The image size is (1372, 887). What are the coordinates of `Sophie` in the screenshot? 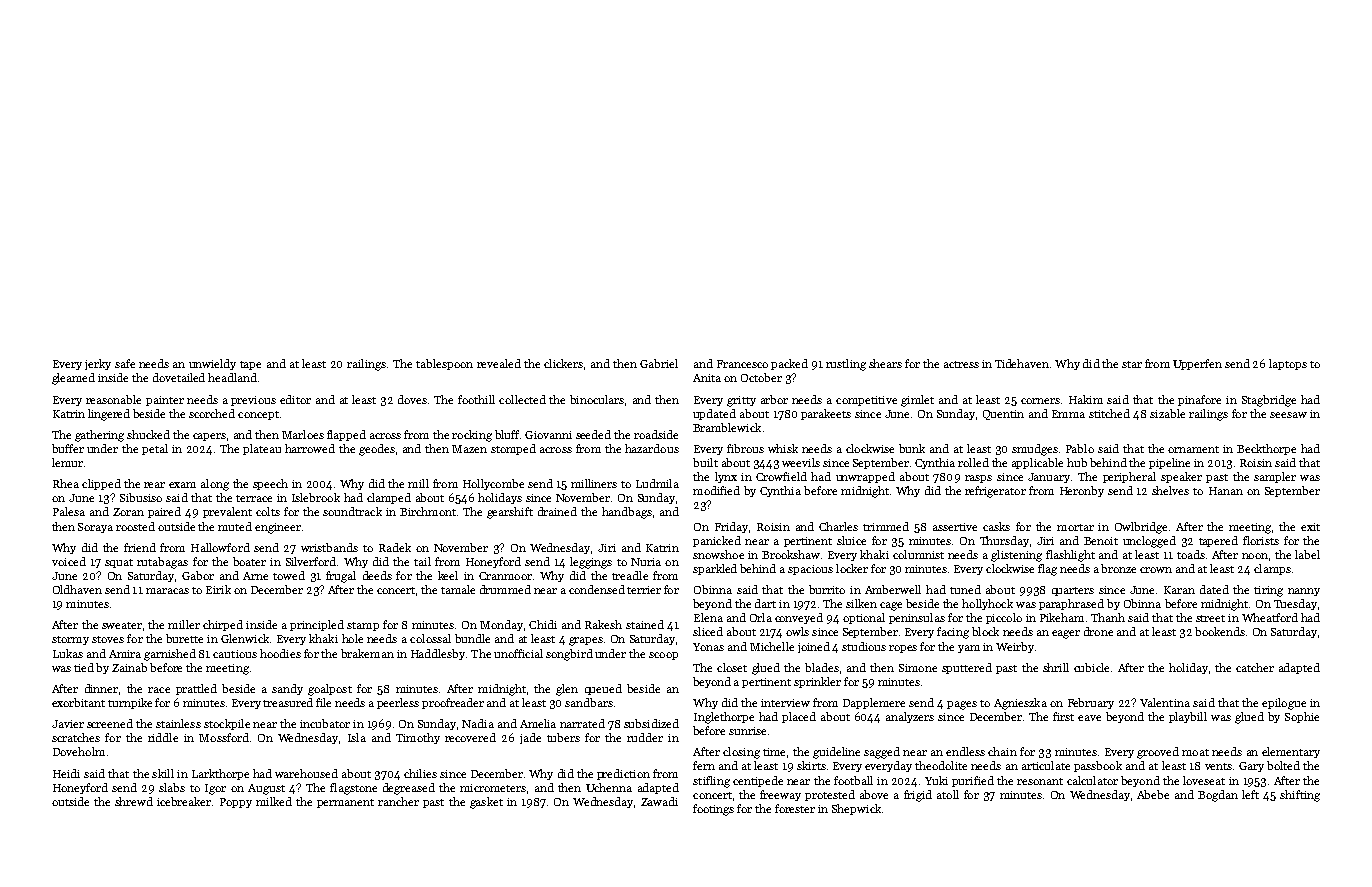 It's located at (1302, 717).
